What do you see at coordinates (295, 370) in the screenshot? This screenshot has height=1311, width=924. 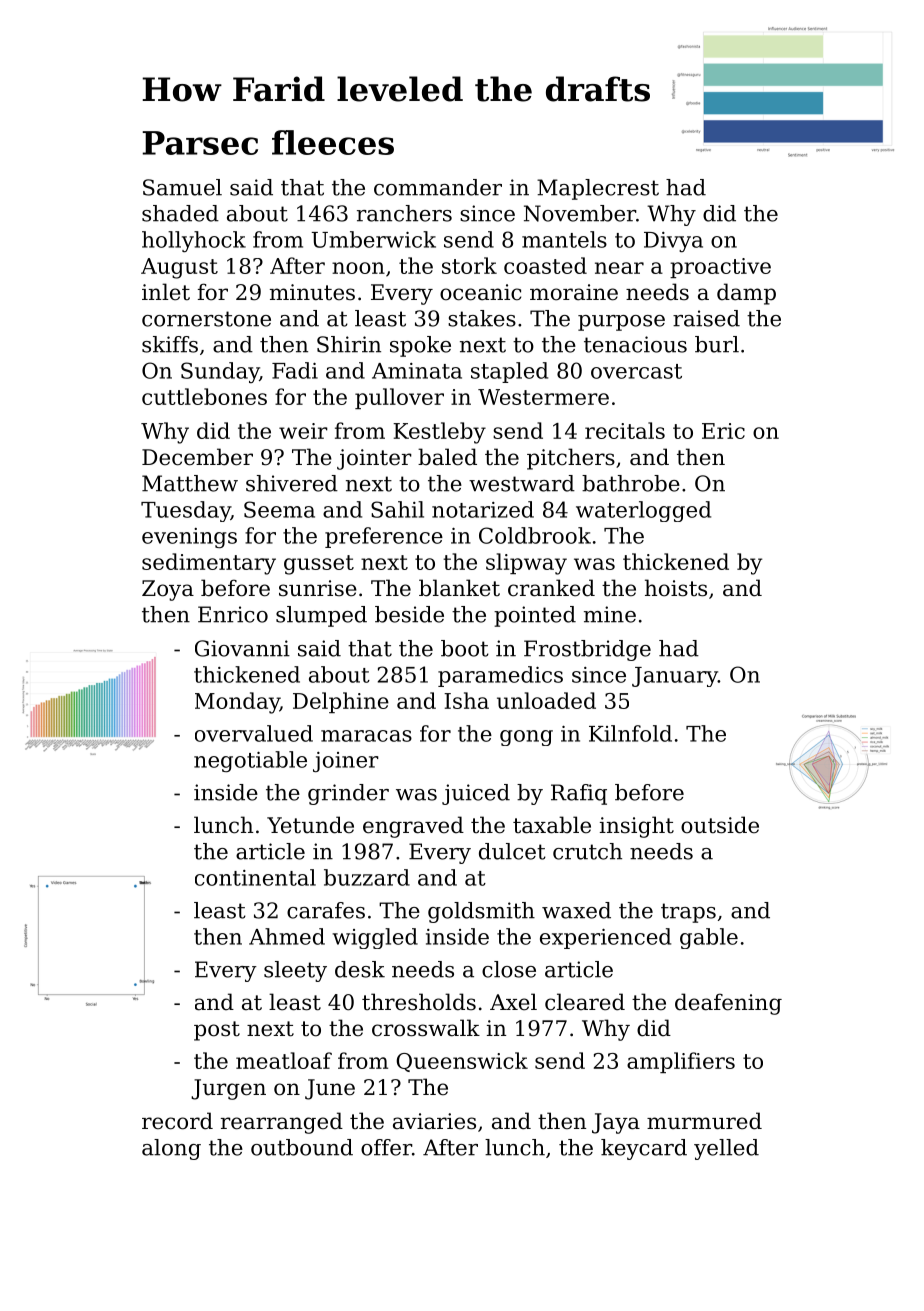 I see `Fadi` at bounding box center [295, 370].
